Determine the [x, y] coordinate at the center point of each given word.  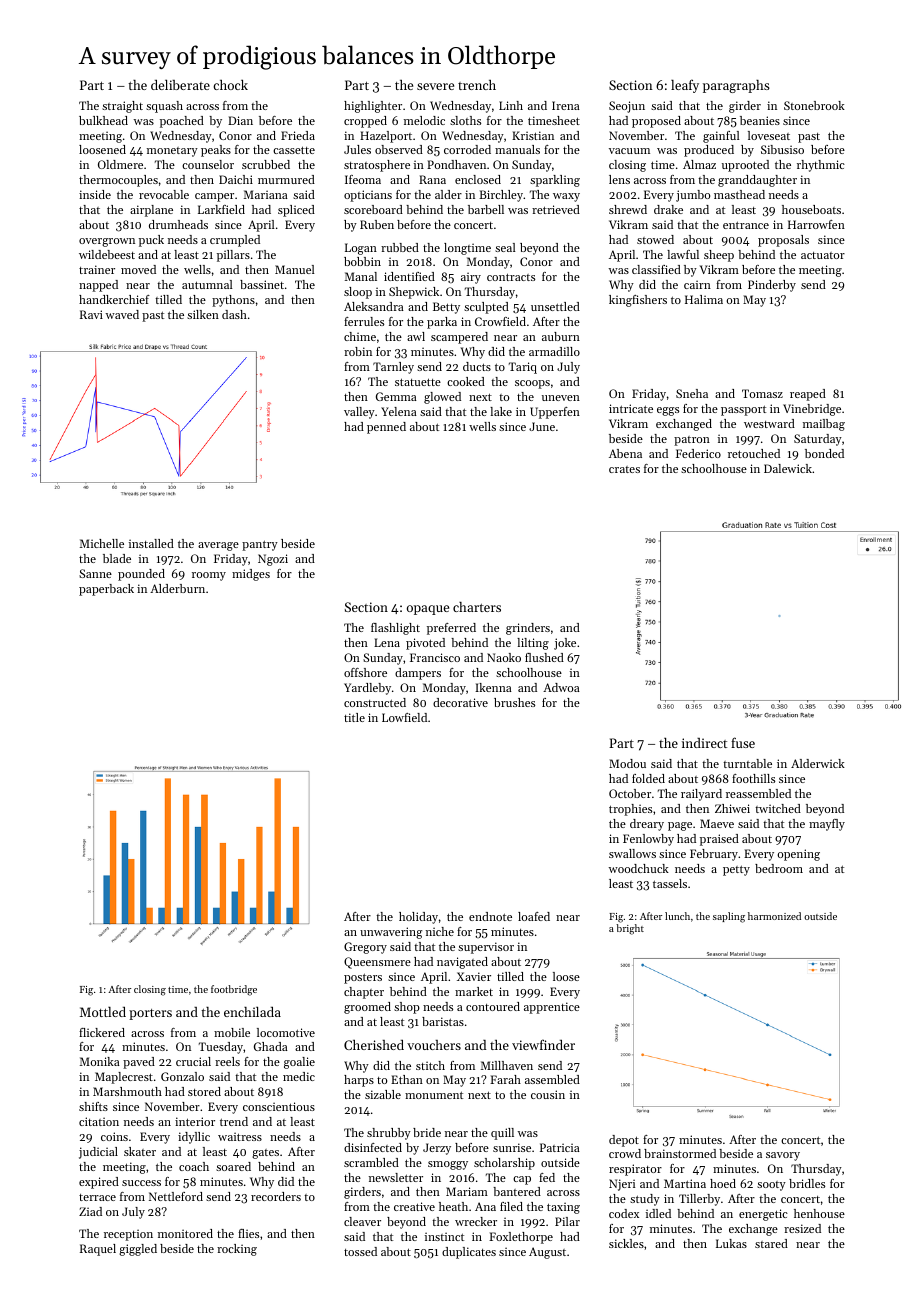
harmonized [774, 916]
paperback [106, 590]
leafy [685, 86]
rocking [237, 1250]
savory [783, 1156]
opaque [428, 610]
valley [359, 413]
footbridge [234, 990]
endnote [490, 916]
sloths [465, 120]
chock [230, 84]
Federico [698, 453]
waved [122, 314]
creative [414, 1206]
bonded [824, 453]
